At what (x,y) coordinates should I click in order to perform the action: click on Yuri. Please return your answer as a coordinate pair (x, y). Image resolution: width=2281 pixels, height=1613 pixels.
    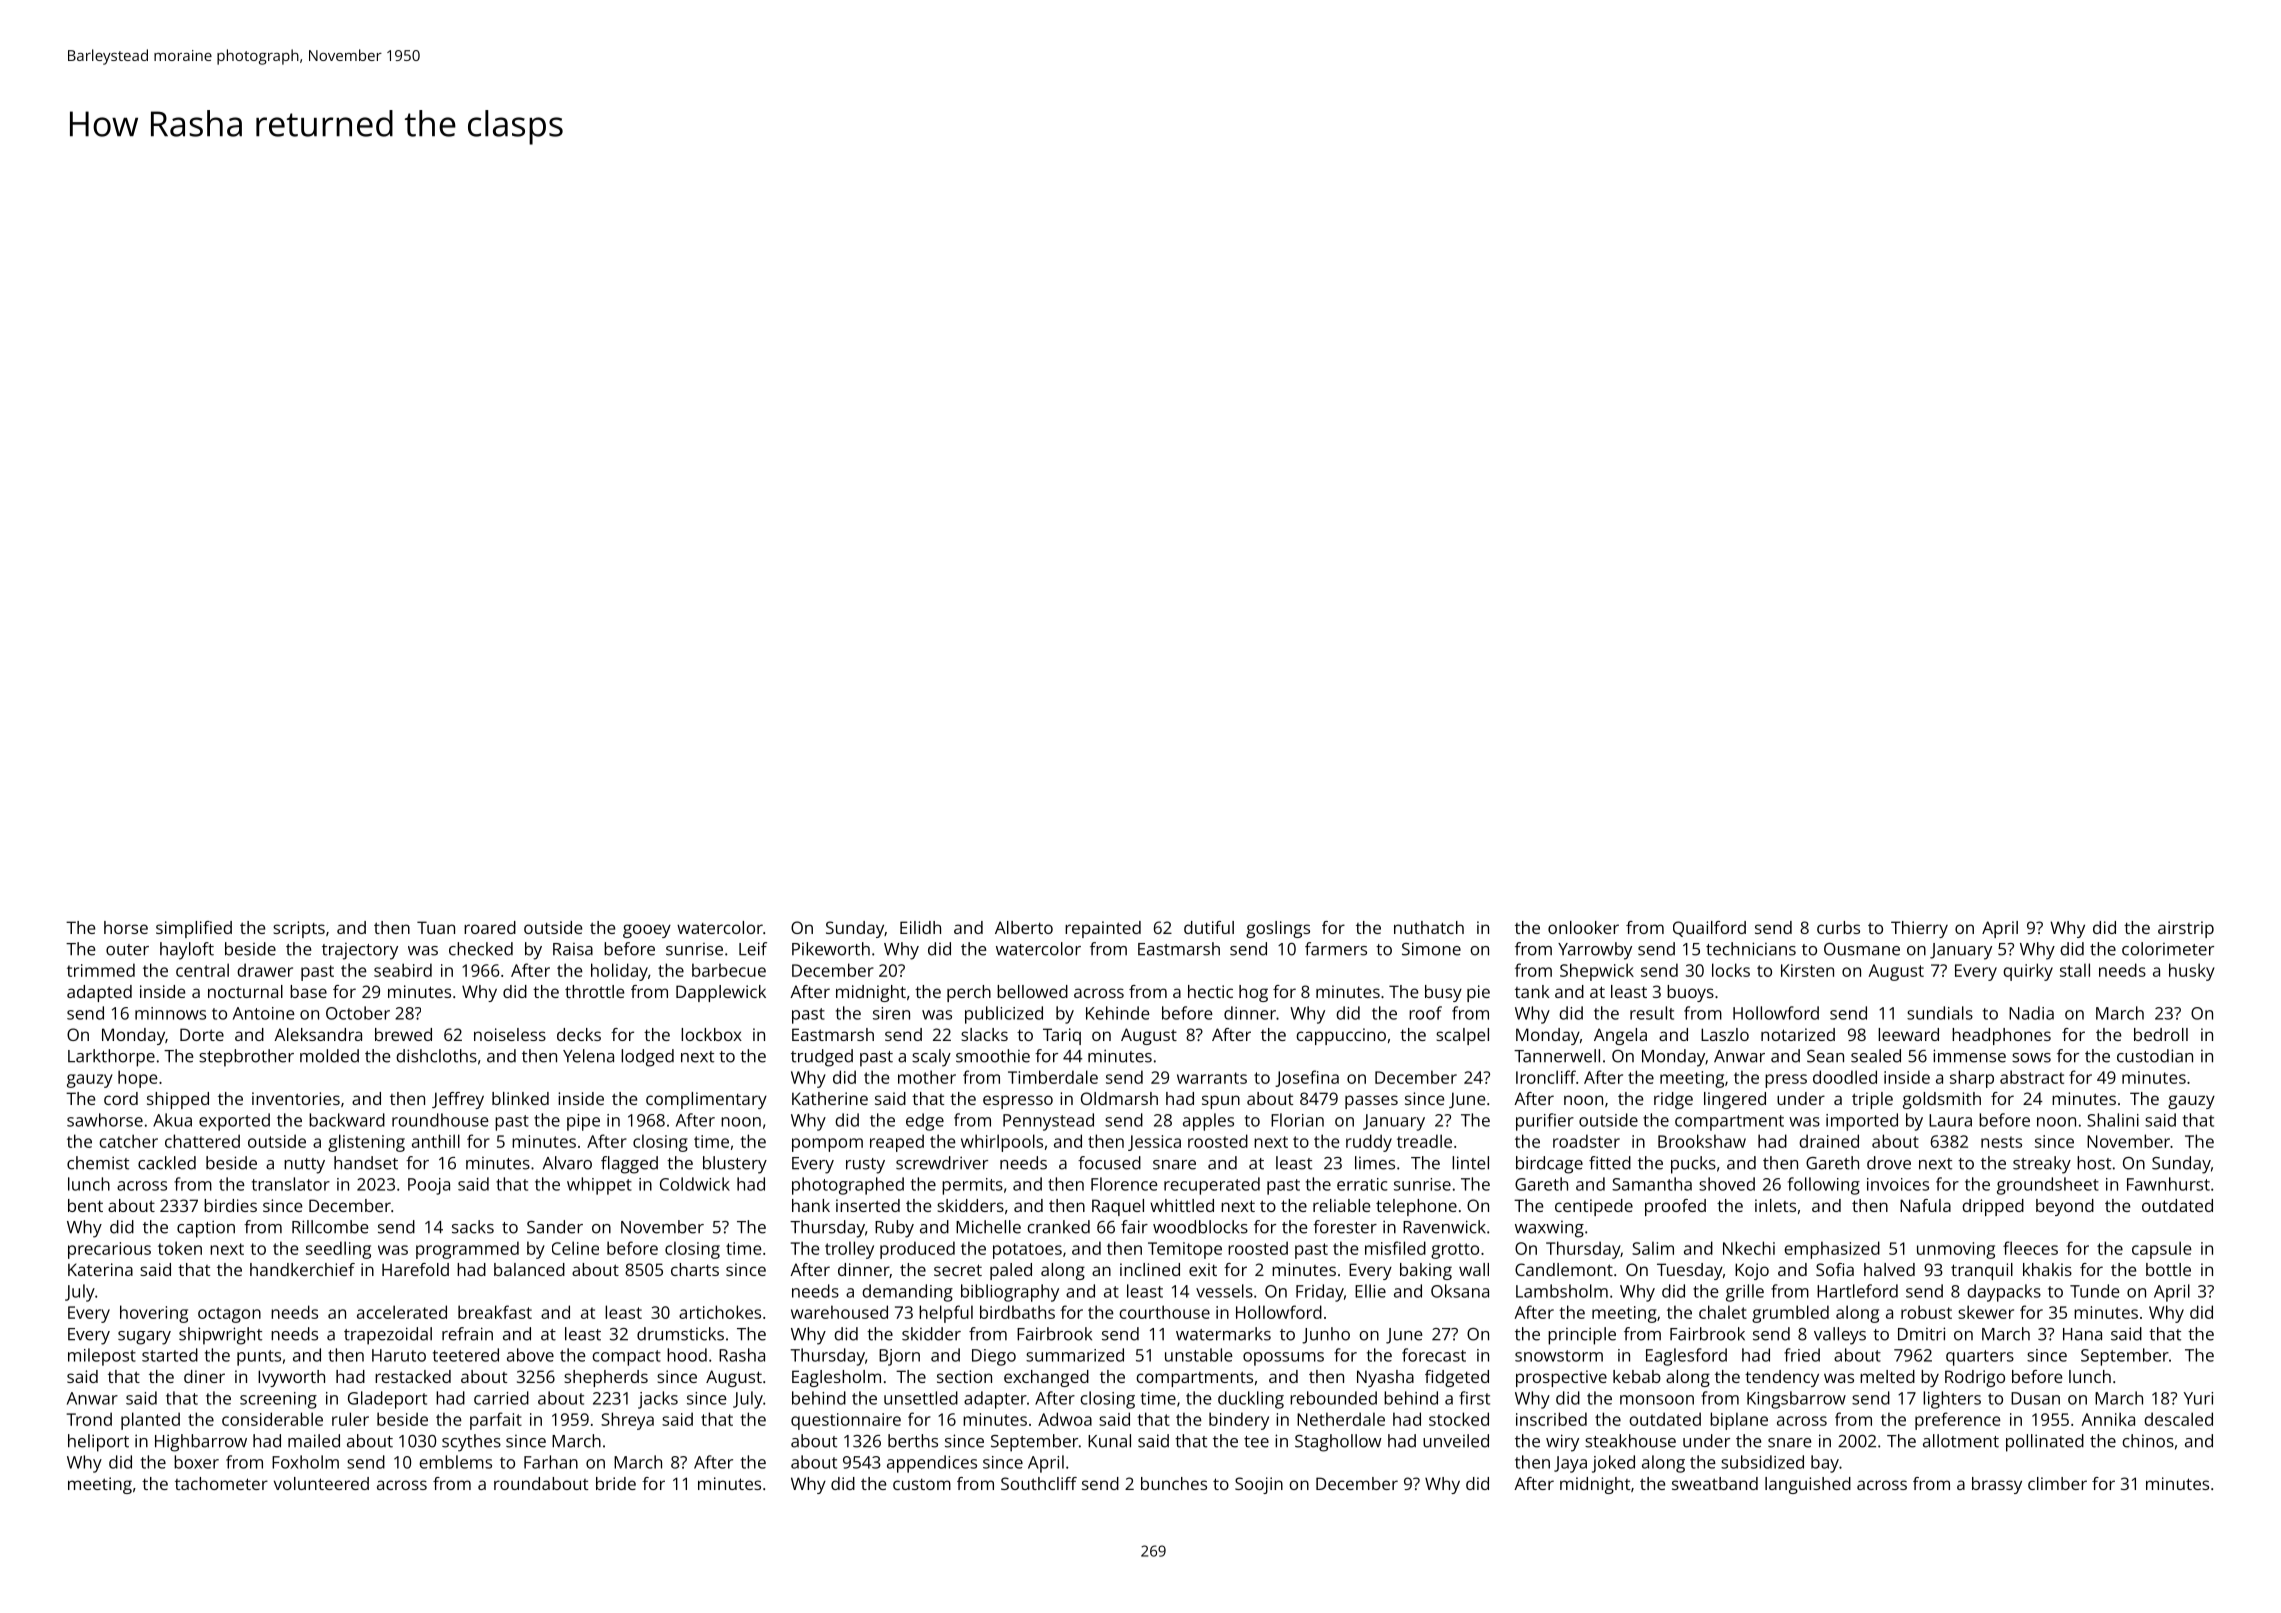
    Looking at the image, I should click on (2198, 1398).
